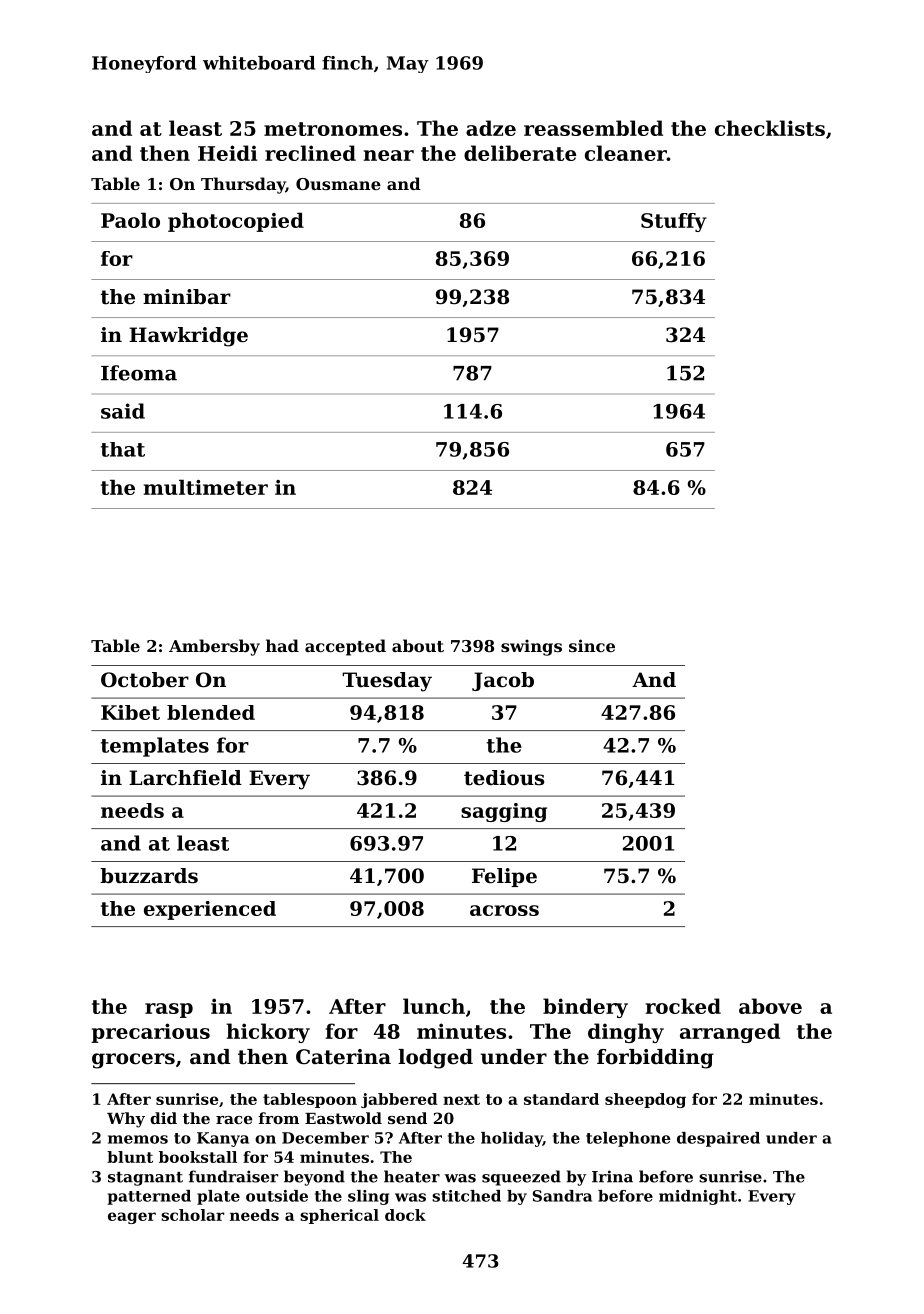 This screenshot has height=1314, width=924. Describe the element at coordinates (593, 128) in the screenshot. I see `reassembled` at that location.
